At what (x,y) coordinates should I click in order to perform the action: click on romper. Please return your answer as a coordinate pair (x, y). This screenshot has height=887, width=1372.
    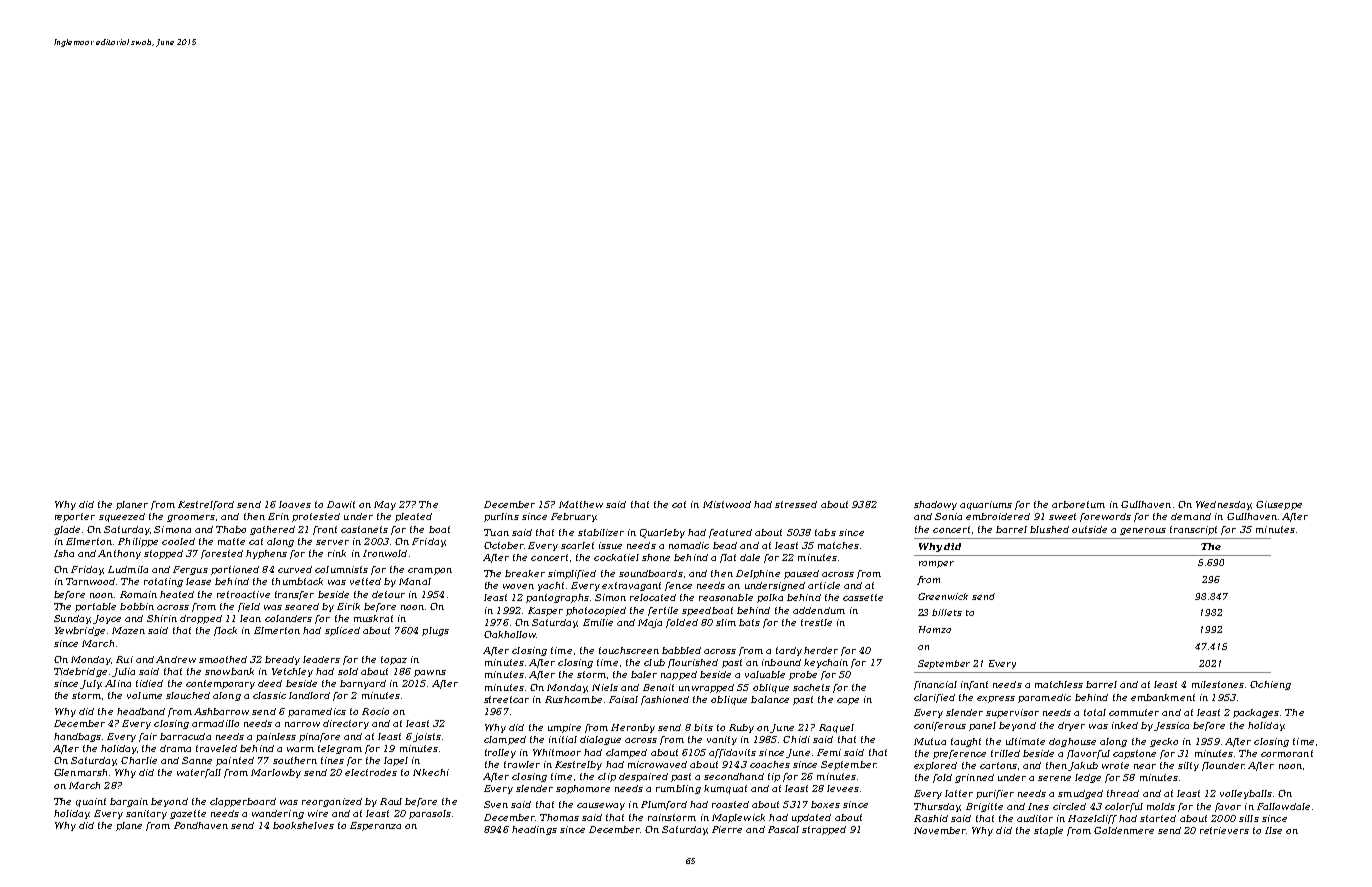
    Looking at the image, I should click on (936, 564).
